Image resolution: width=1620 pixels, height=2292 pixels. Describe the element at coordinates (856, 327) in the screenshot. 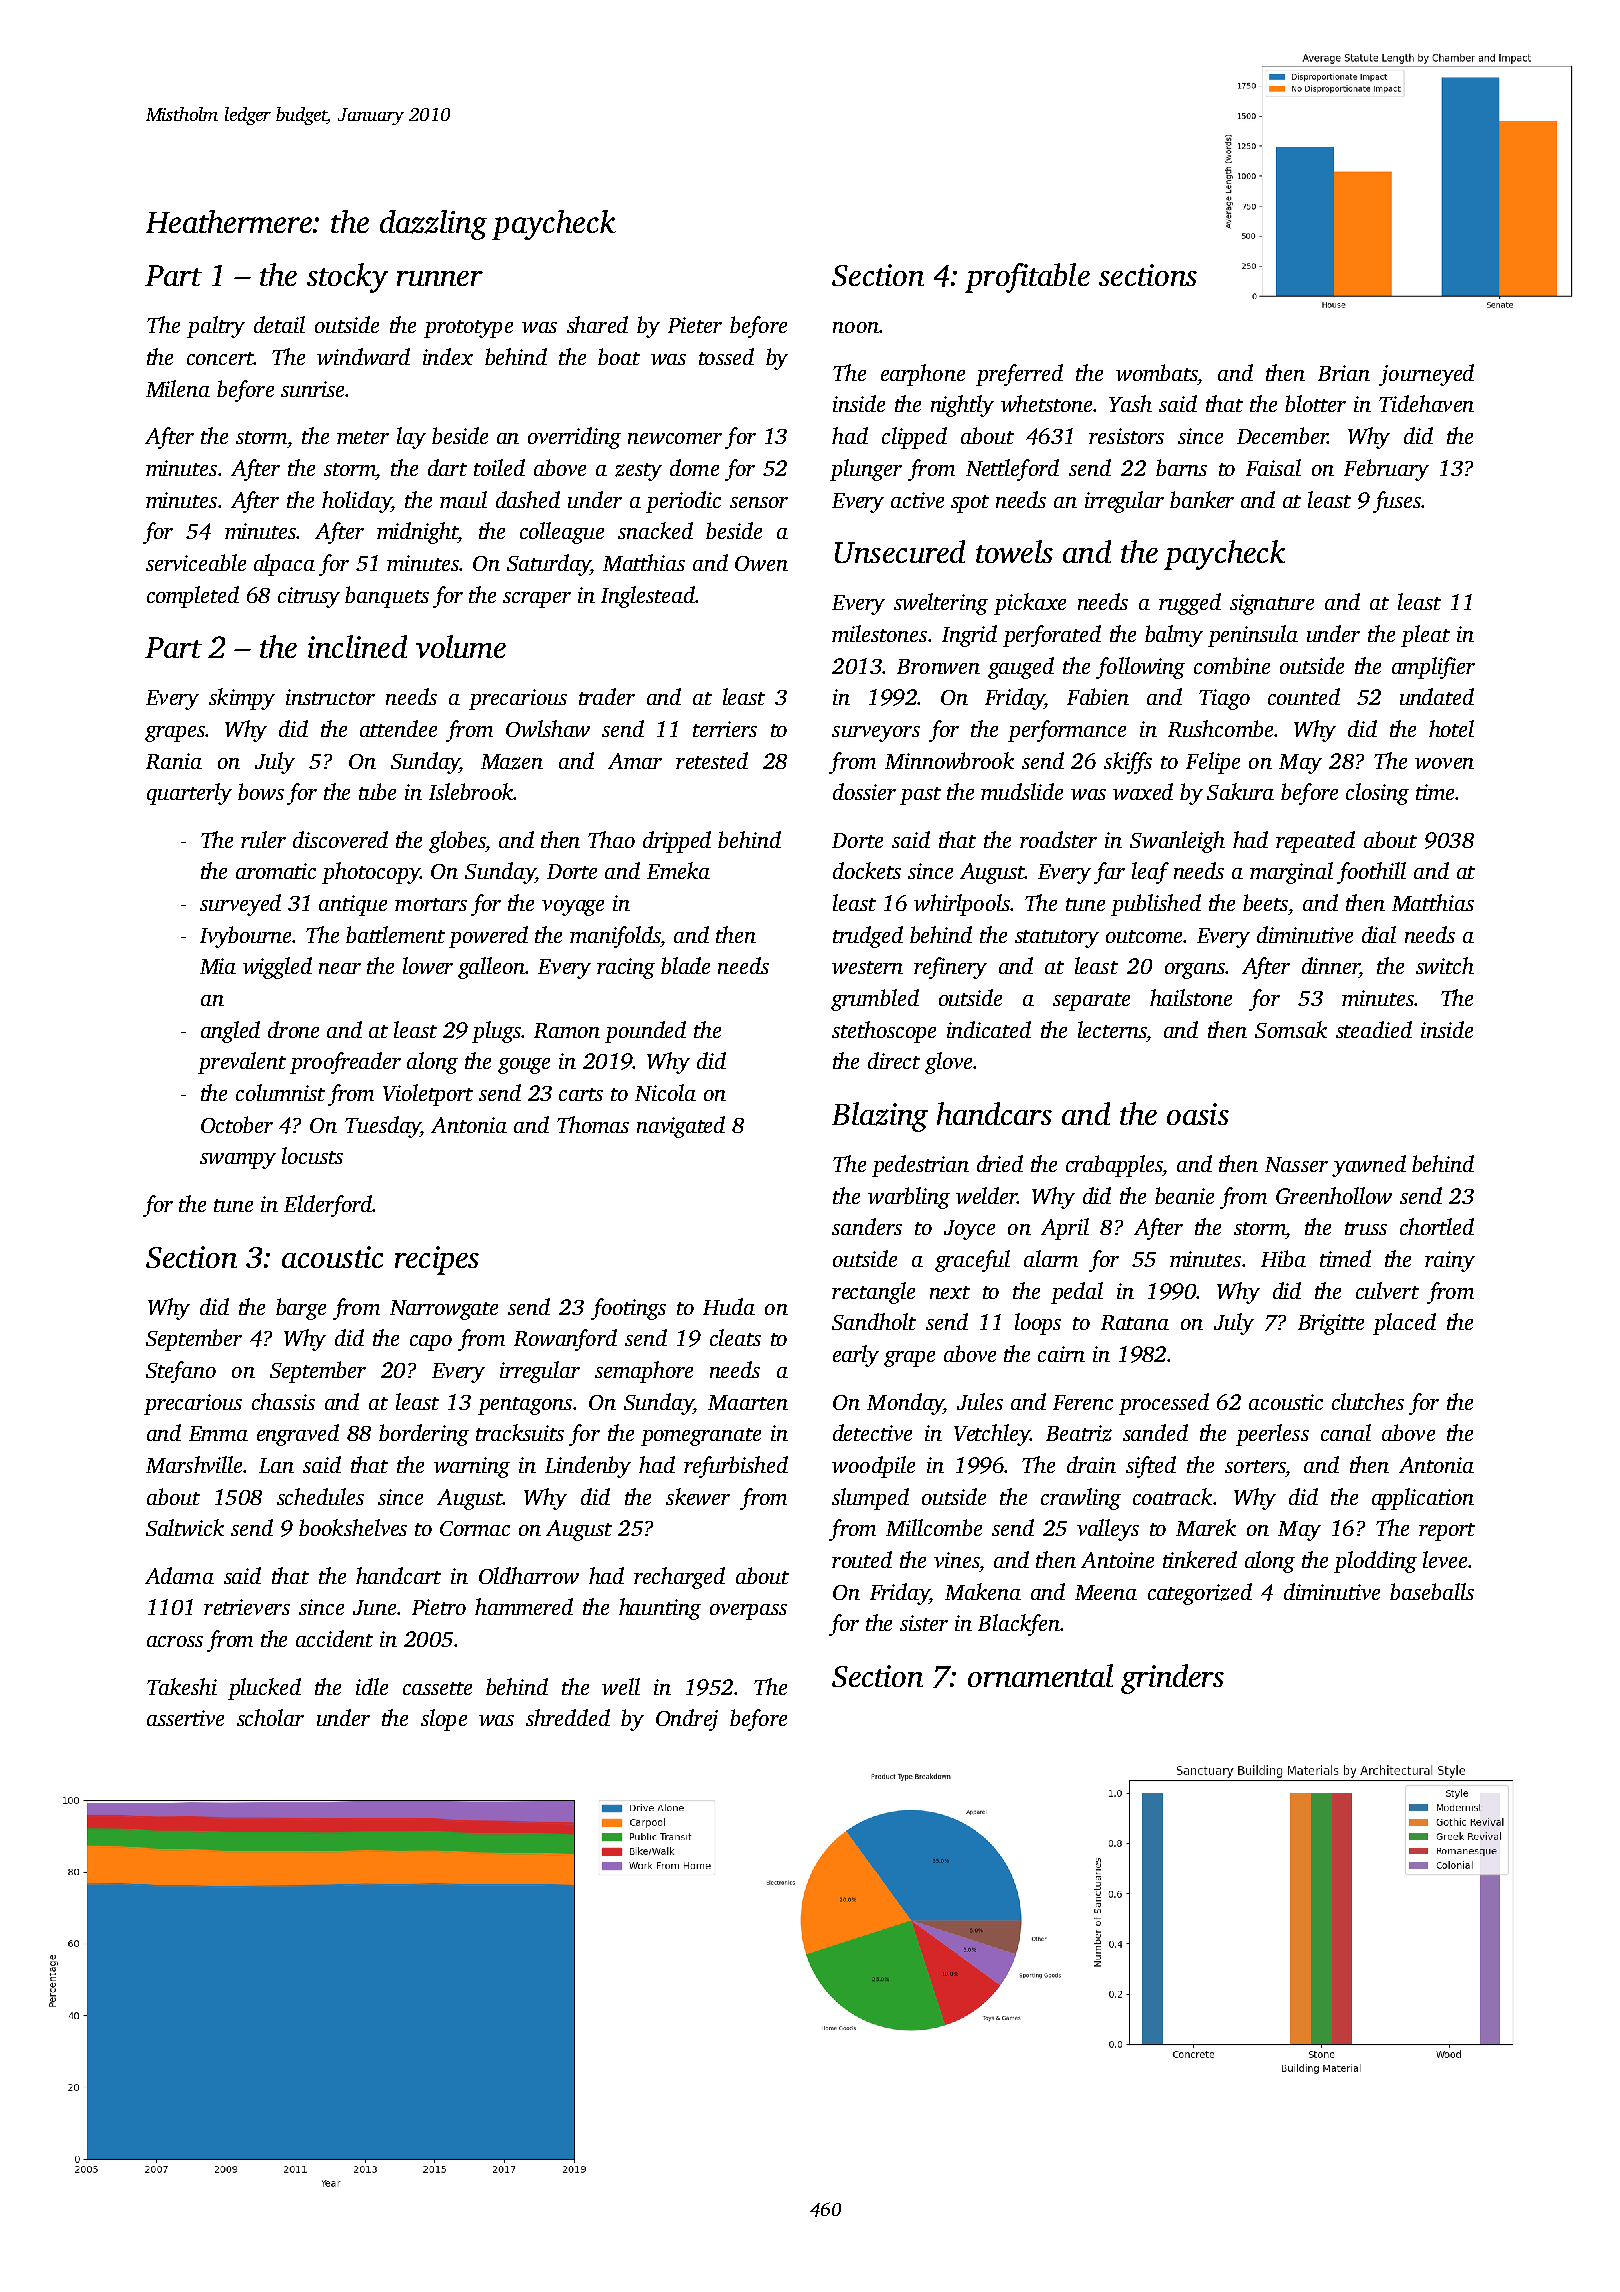

I see `noon` at that location.
